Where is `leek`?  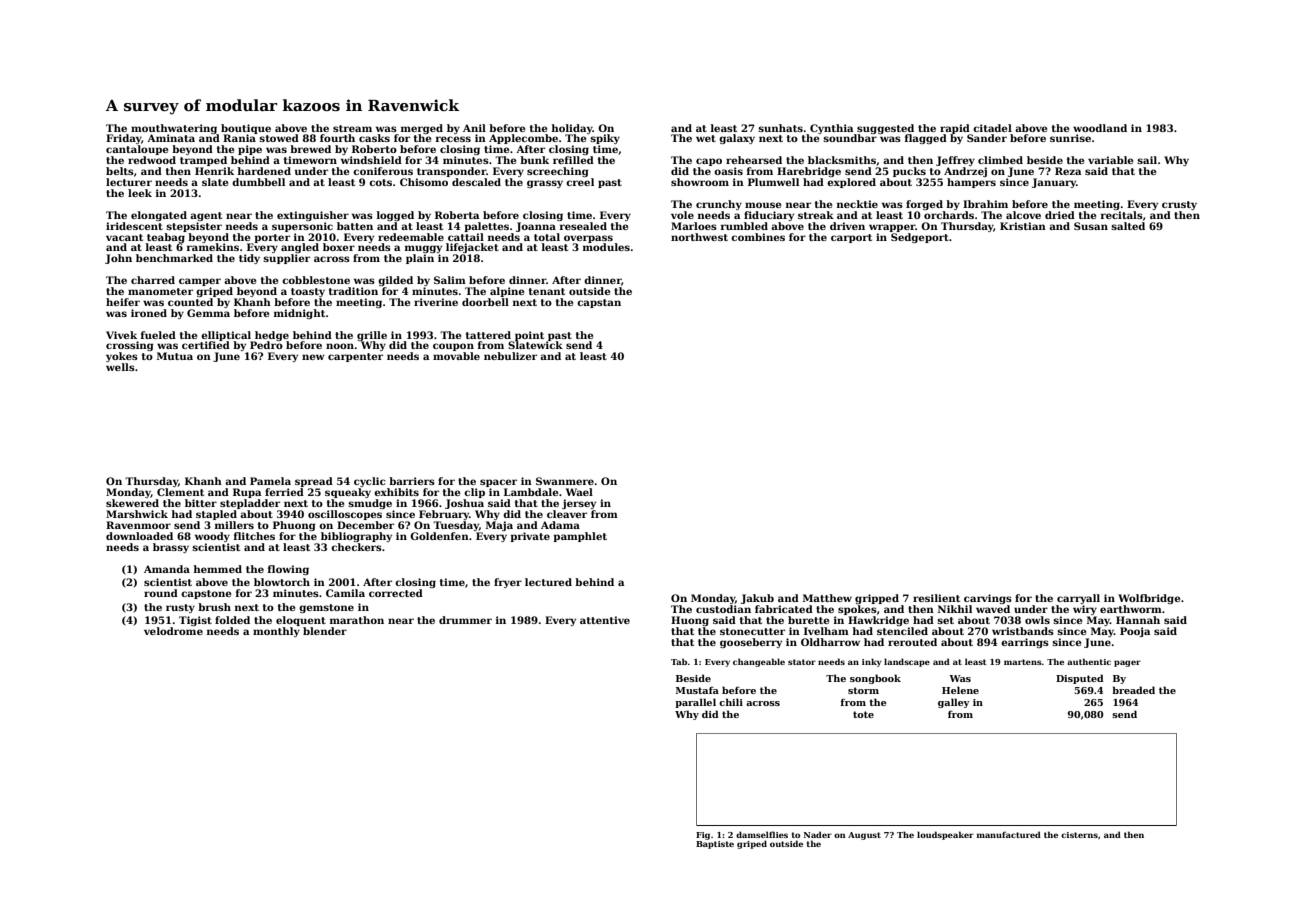
leek is located at coordinates (140, 193).
